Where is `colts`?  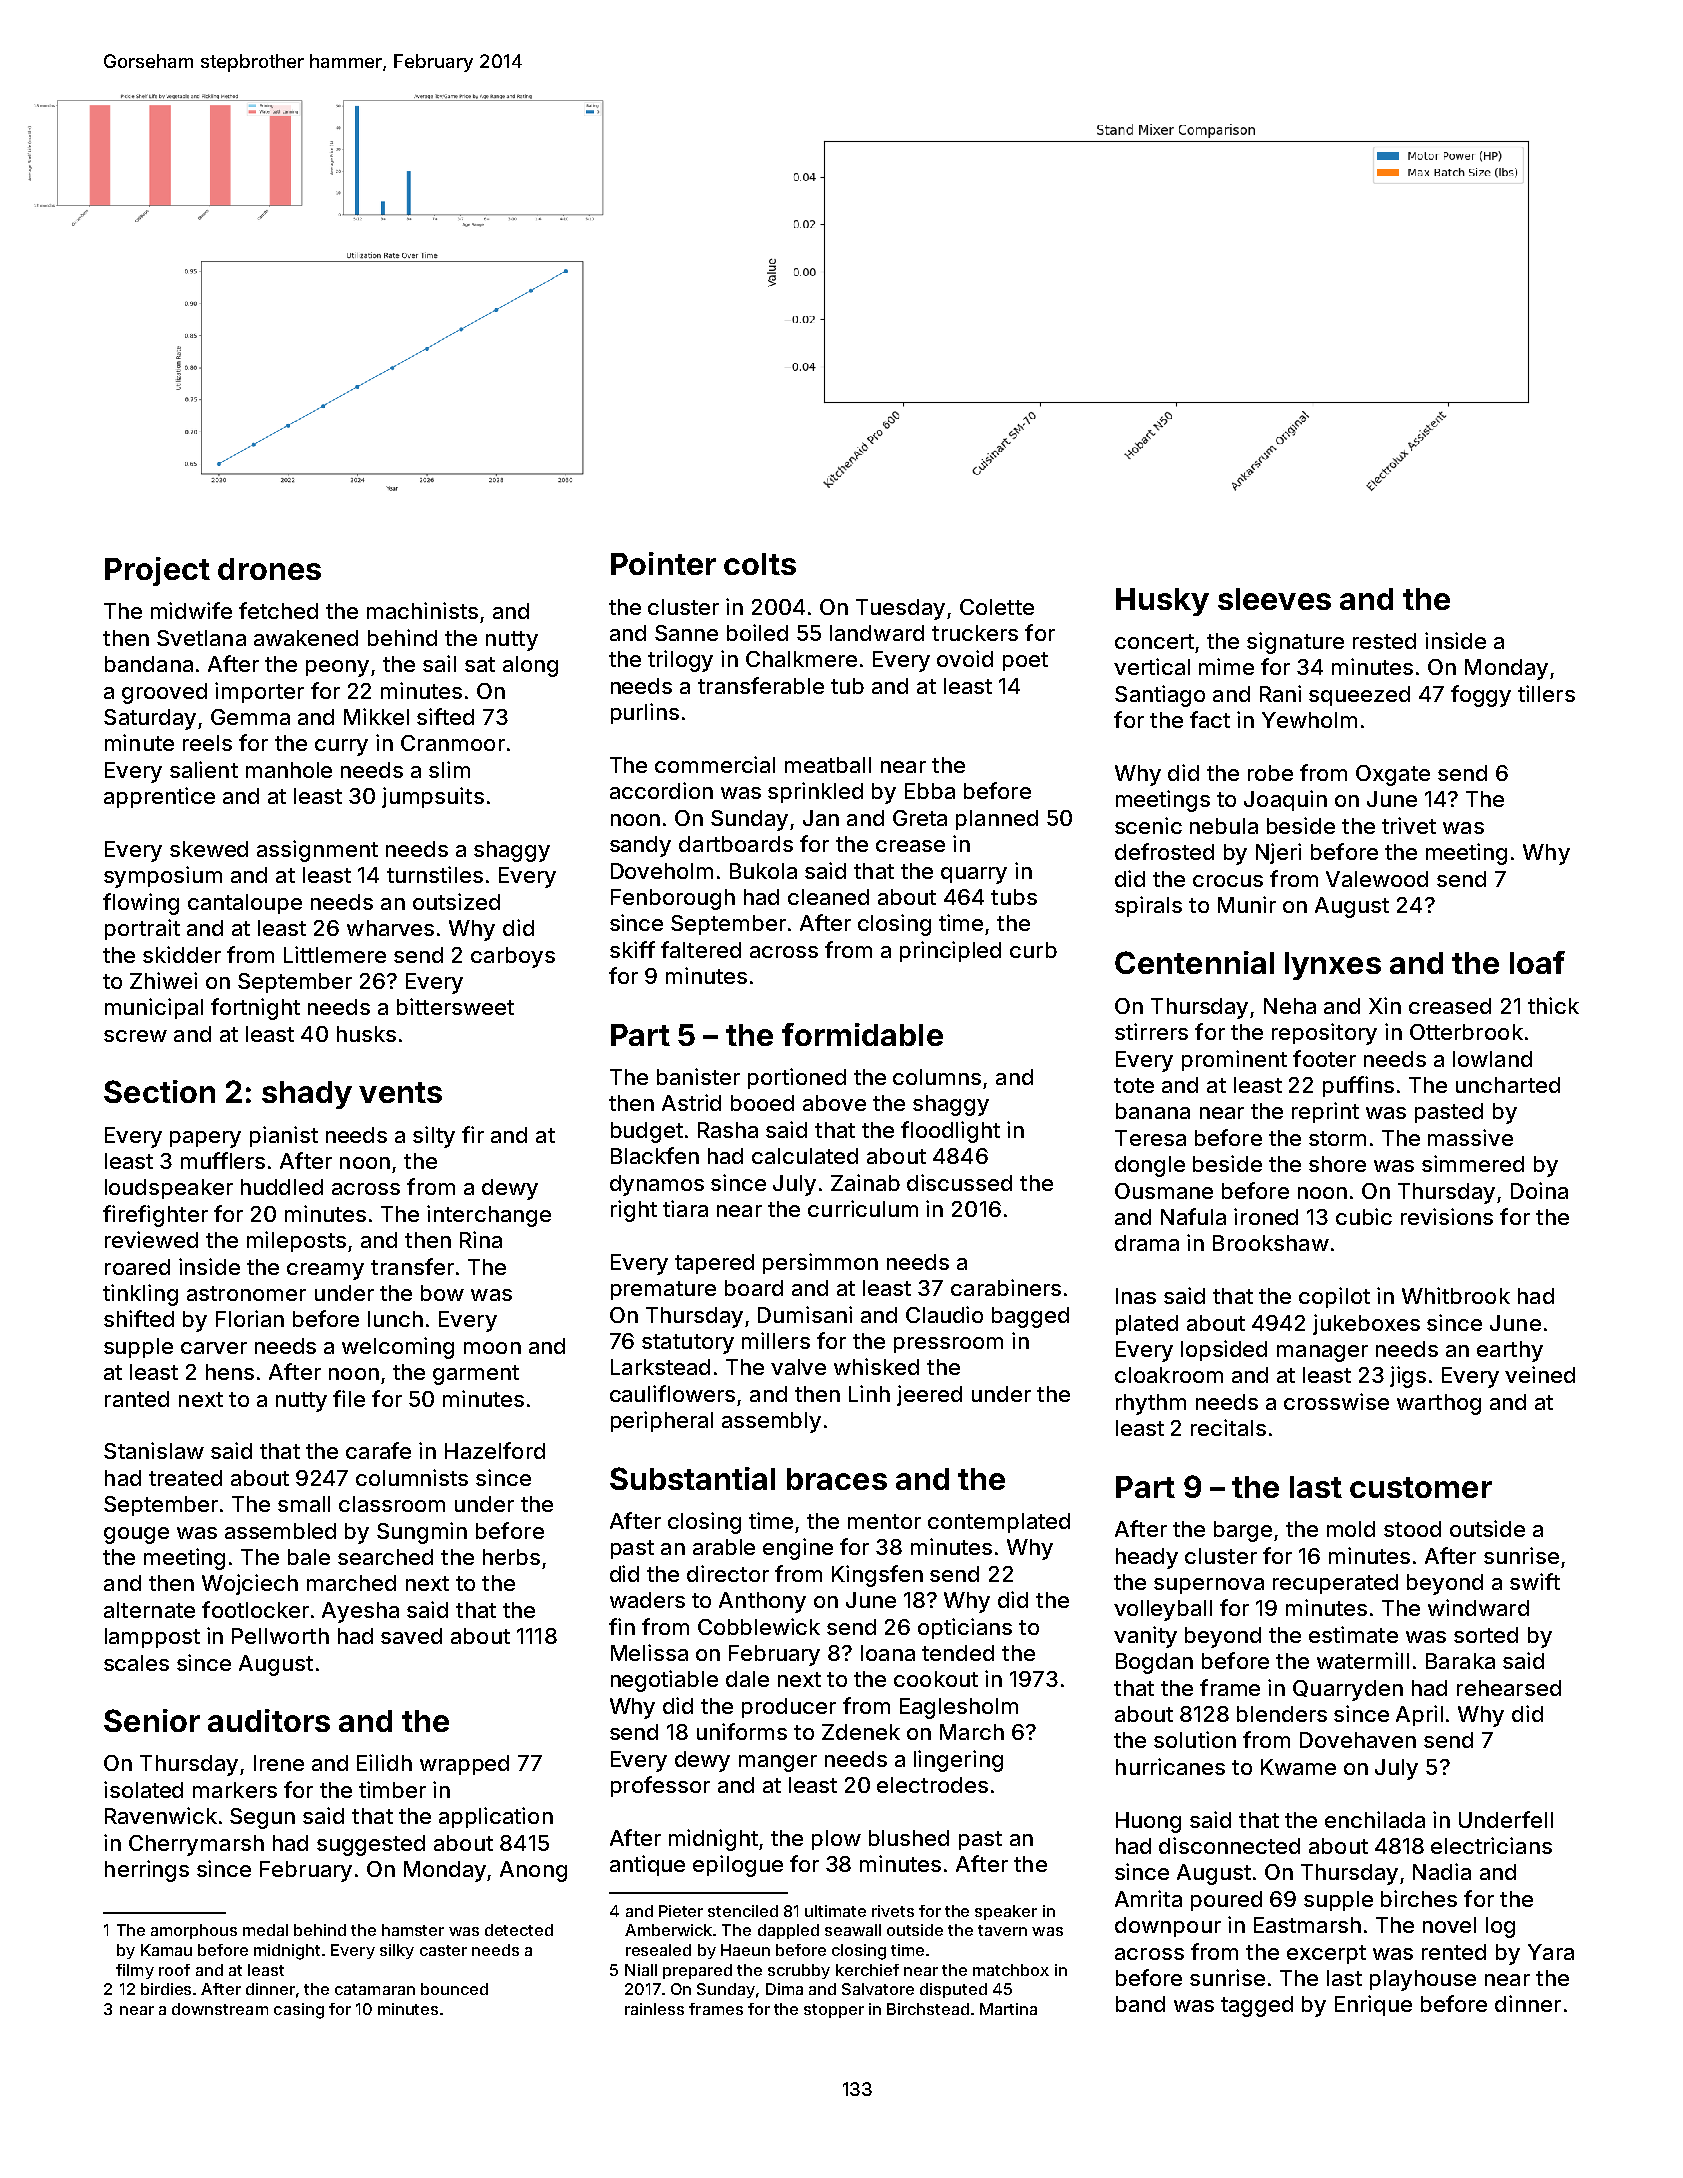 colts is located at coordinates (760, 564).
